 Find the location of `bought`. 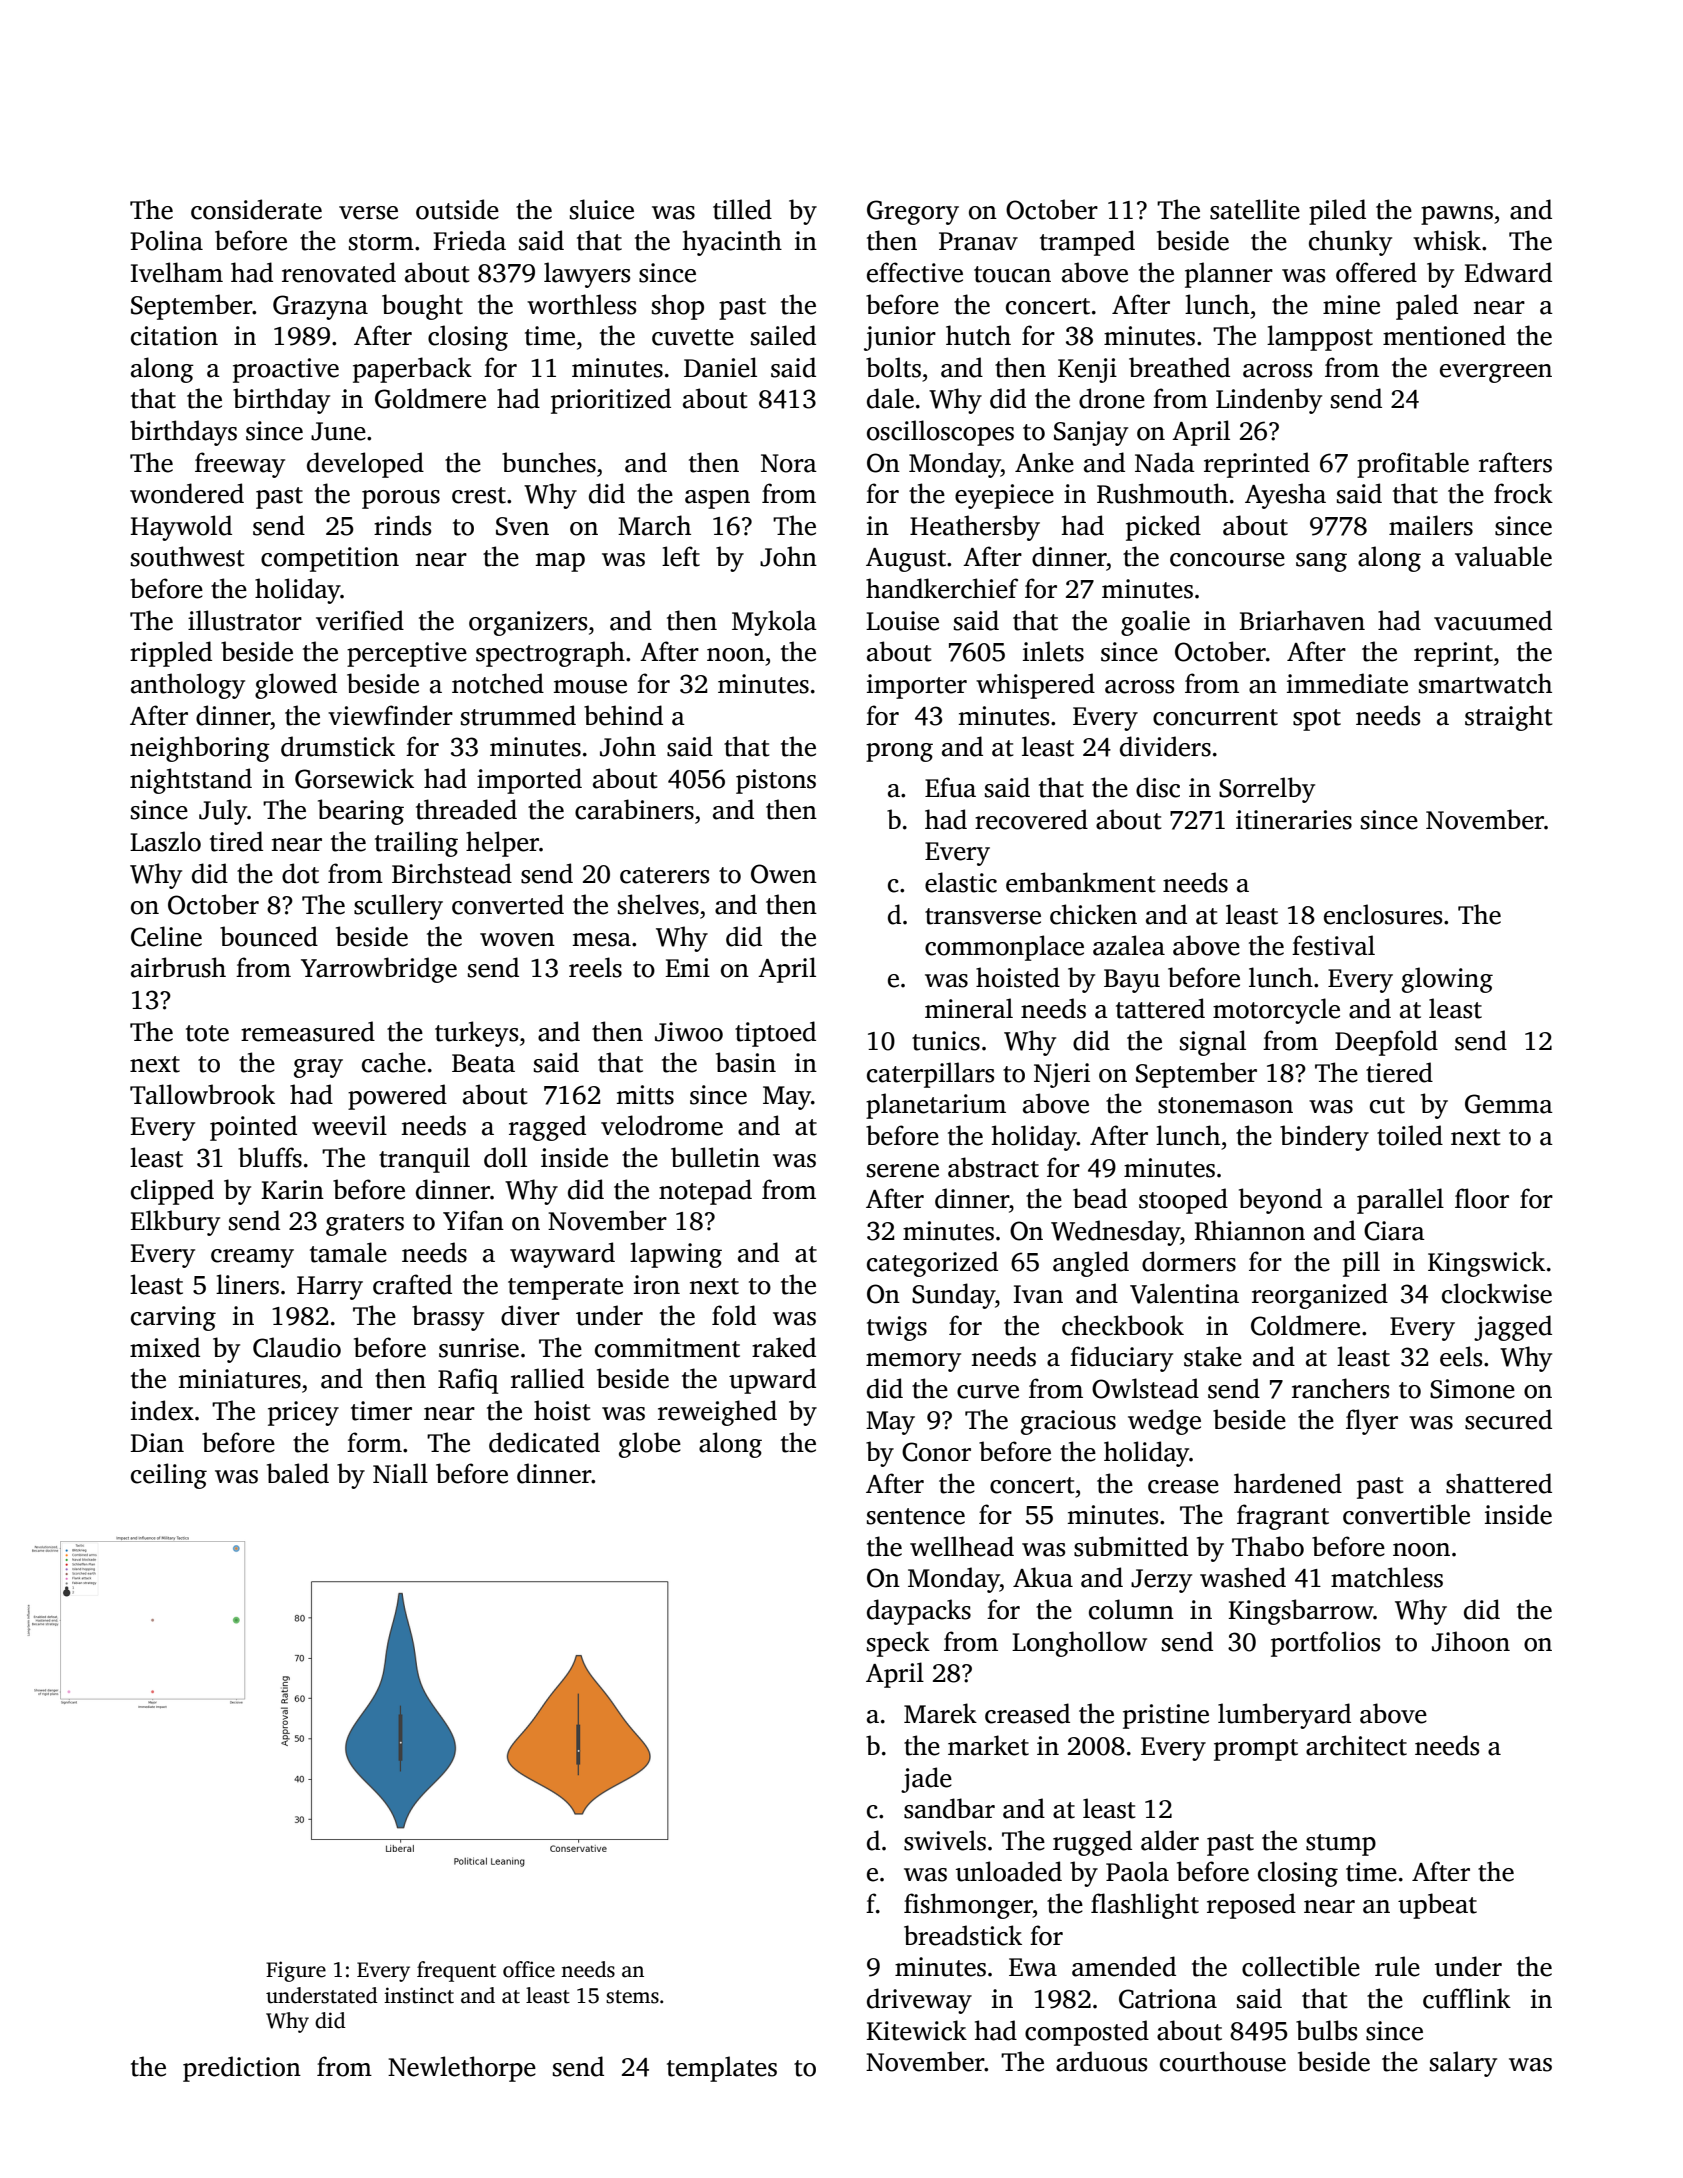

bought is located at coordinates (422, 307).
